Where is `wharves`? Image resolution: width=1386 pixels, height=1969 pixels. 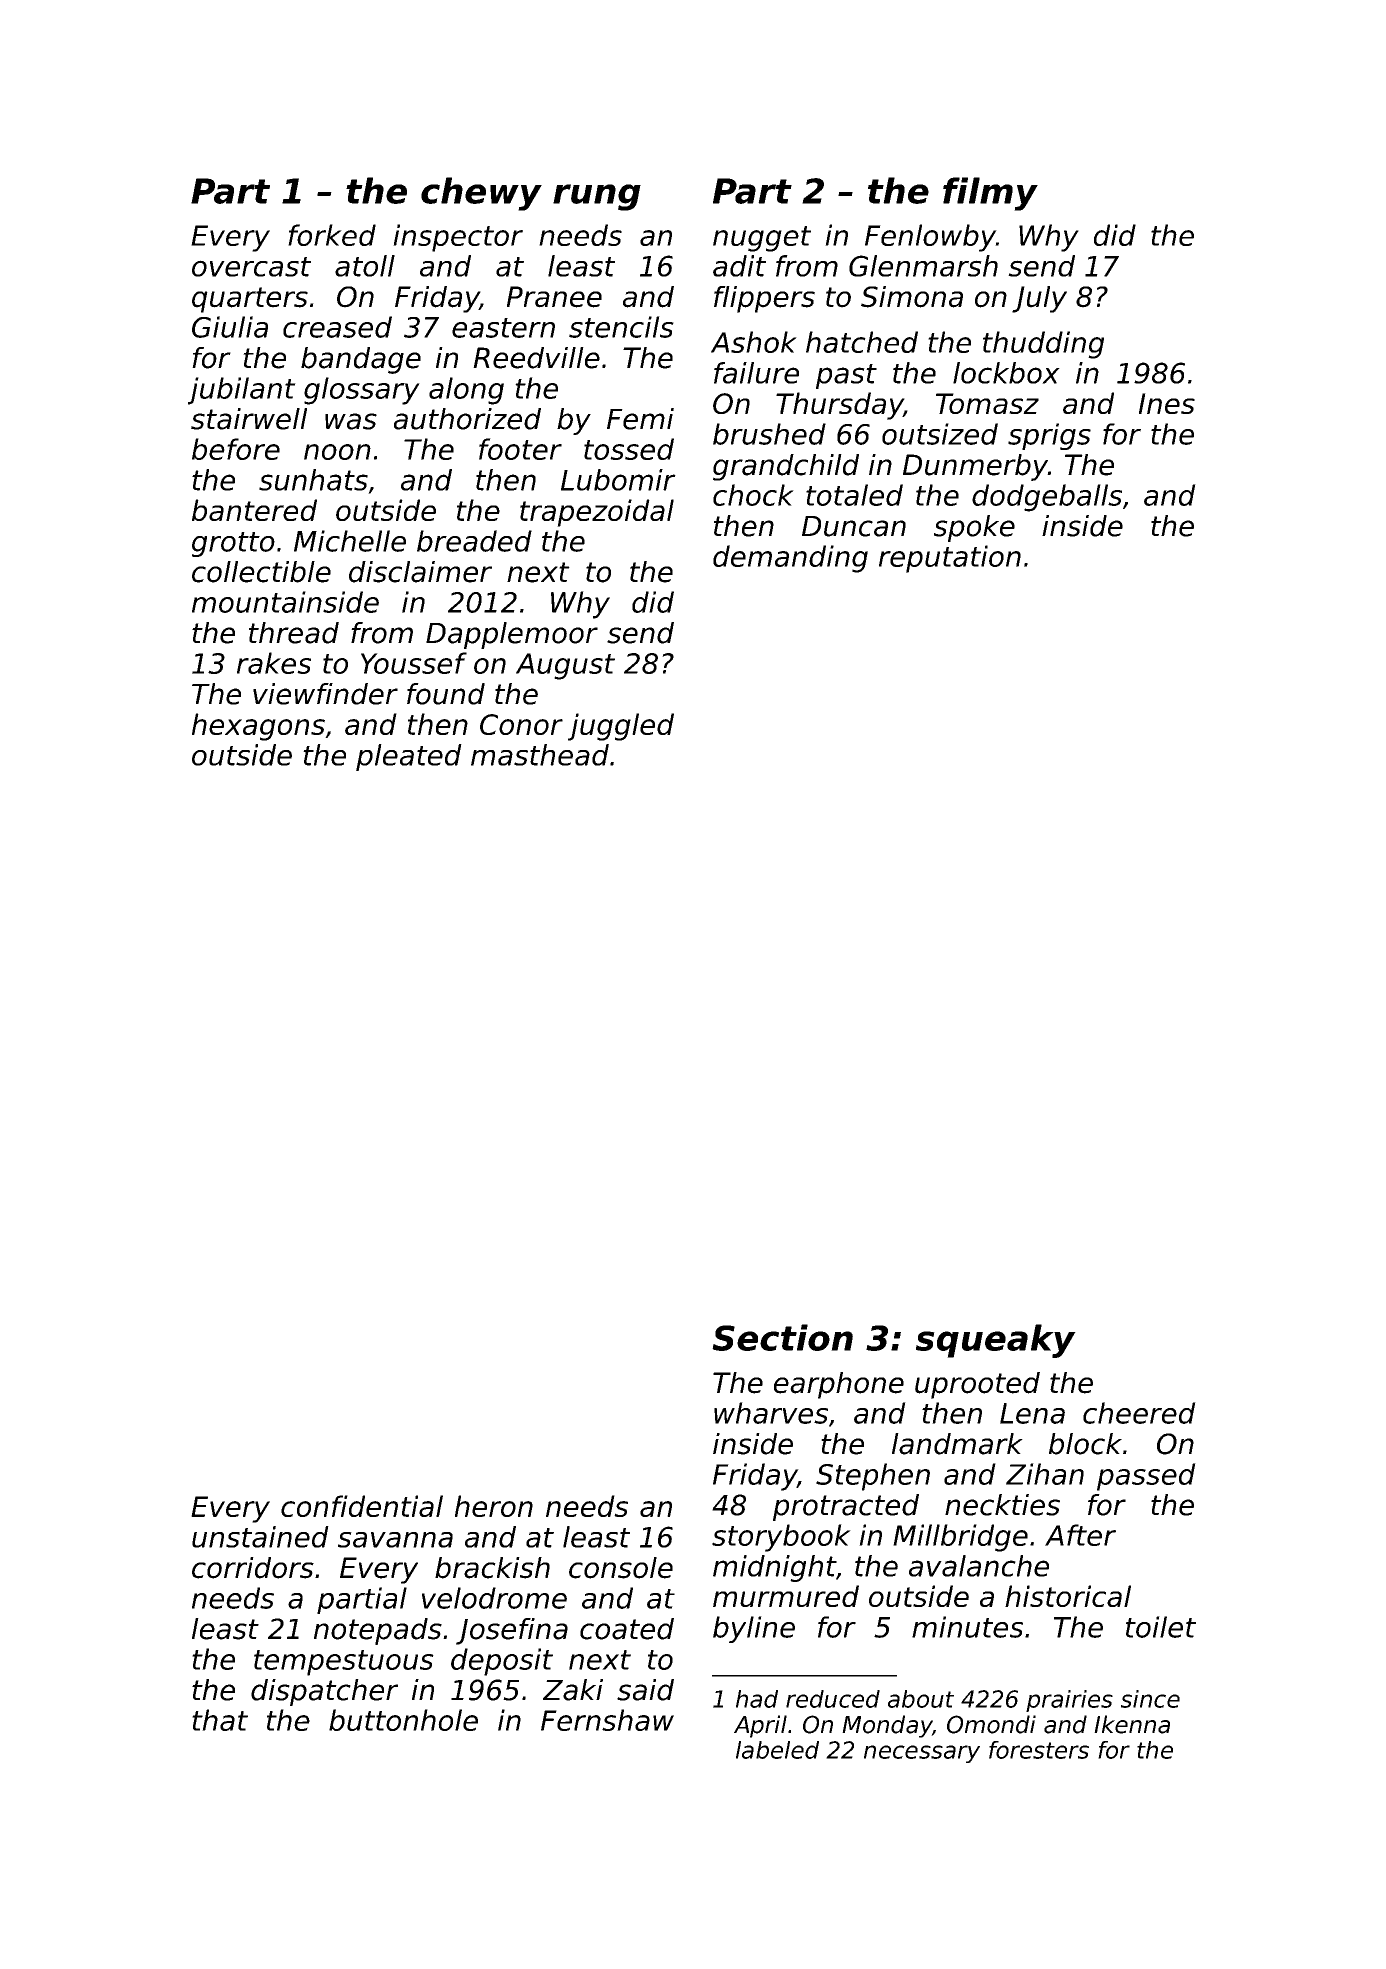
wharves is located at coordinates (771, 1413).
